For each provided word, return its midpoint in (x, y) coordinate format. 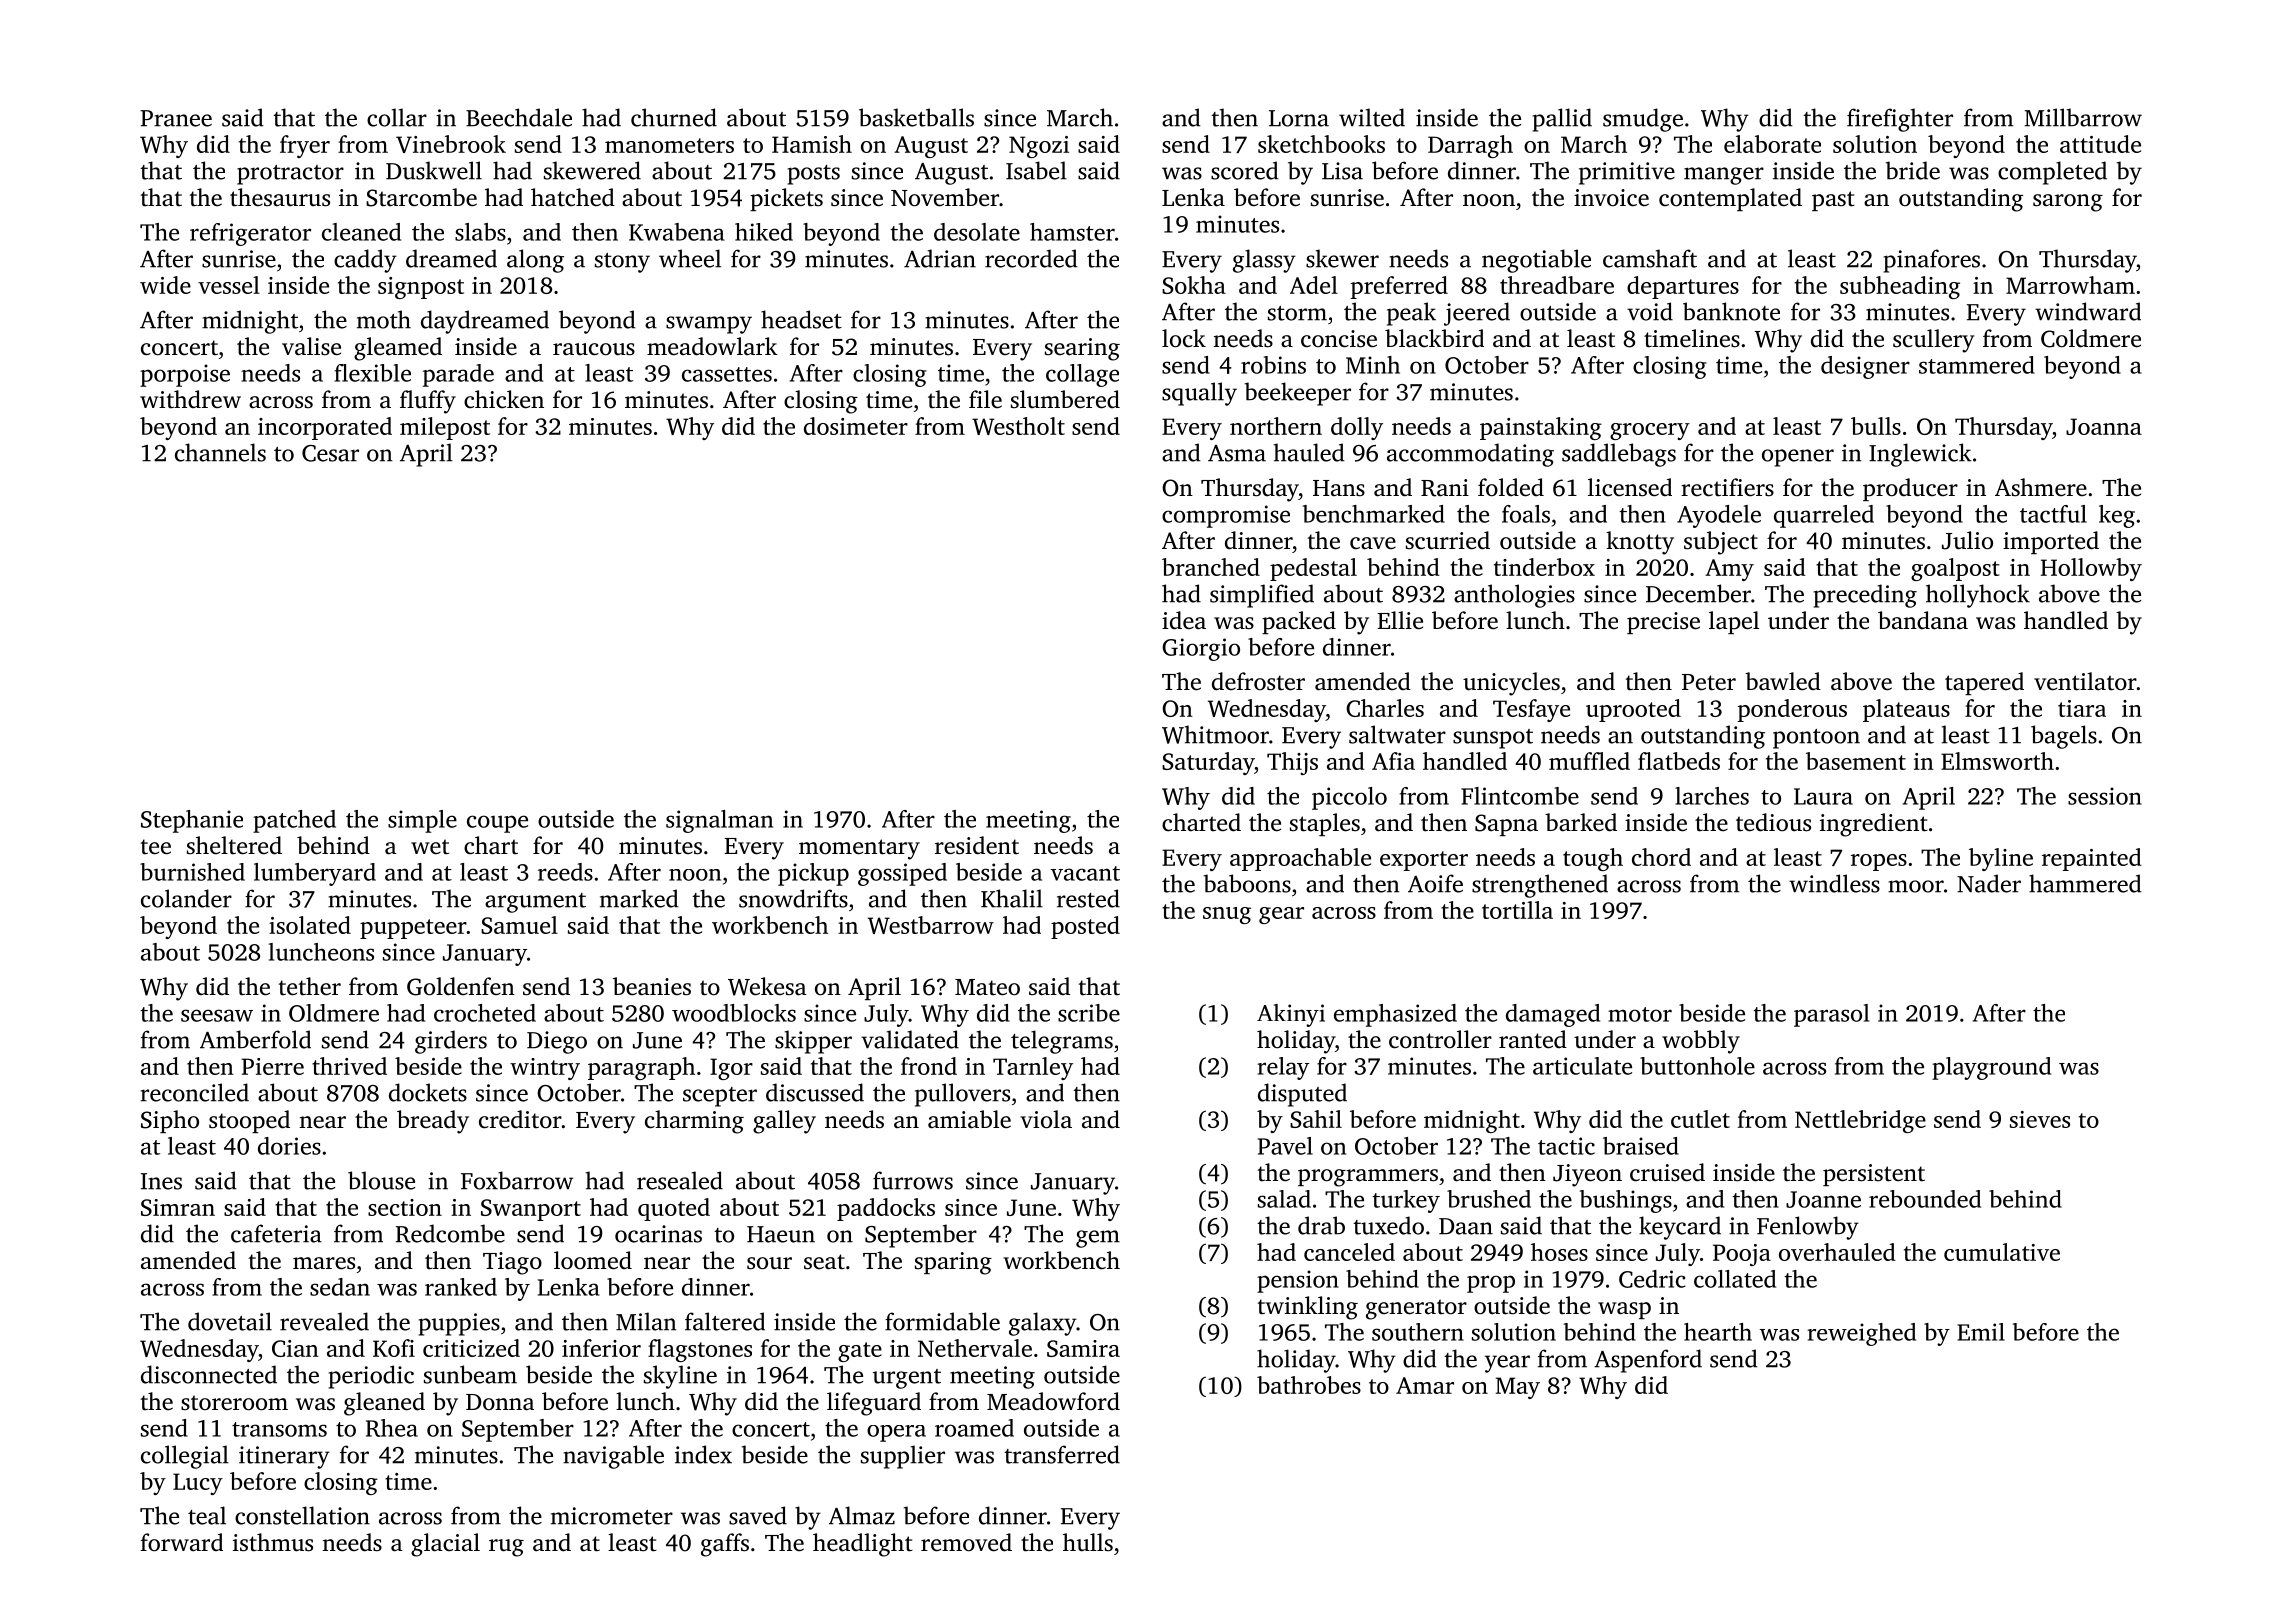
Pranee (176, 118)
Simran (178, 1207)
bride (1913, 170)
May (1518, 1388)
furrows (913, 1180)
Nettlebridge (1860, 1121)
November (945, 197)
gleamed (398, 349)
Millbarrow (2083, 117)
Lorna (1299, 118)
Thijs (1292, 763)
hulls (1088, 1542)
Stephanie (192, 821)
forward (181, 1542)
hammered (2085, 883)
